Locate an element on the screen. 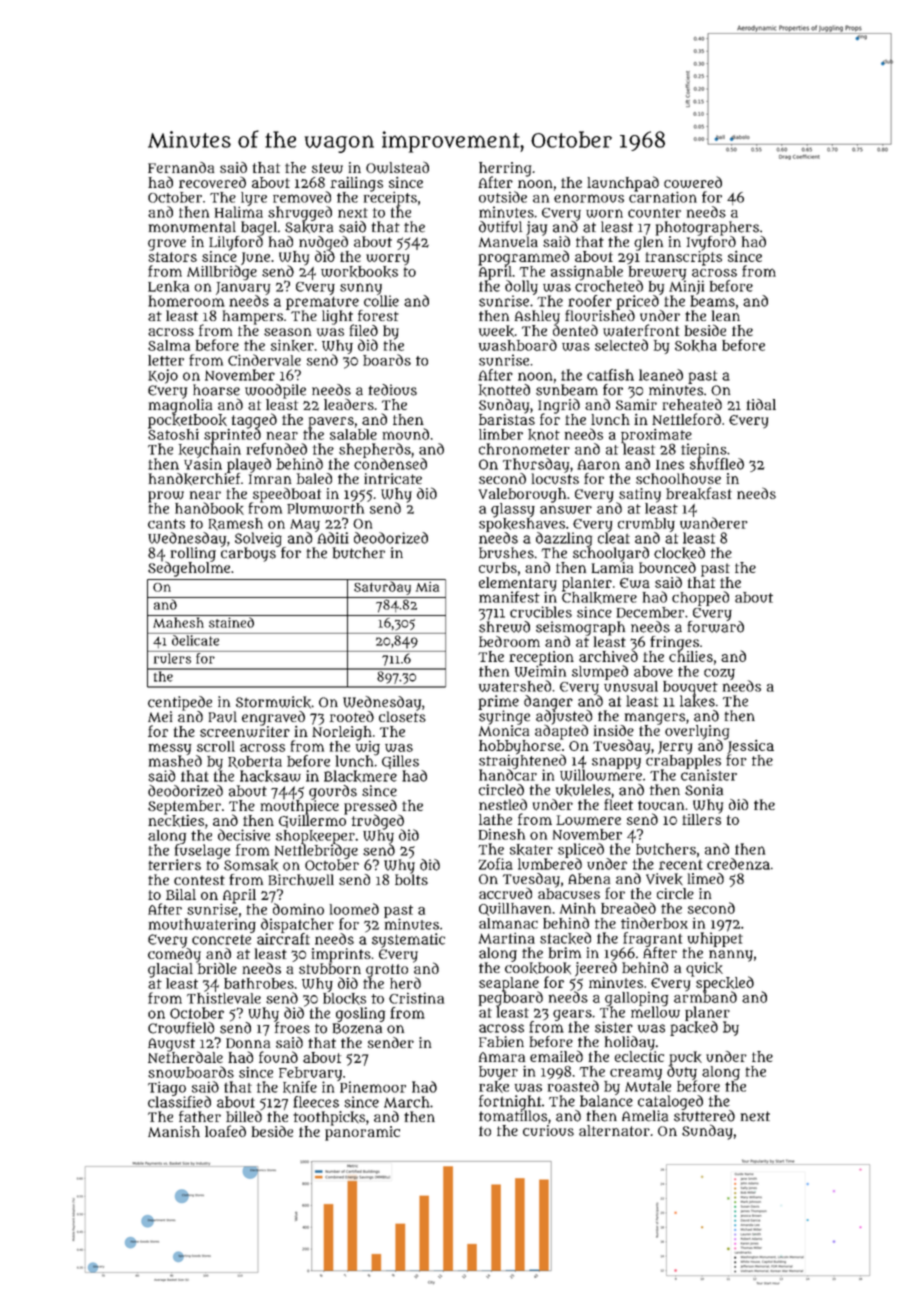  breakfast is located at coordinates (699, 493).
